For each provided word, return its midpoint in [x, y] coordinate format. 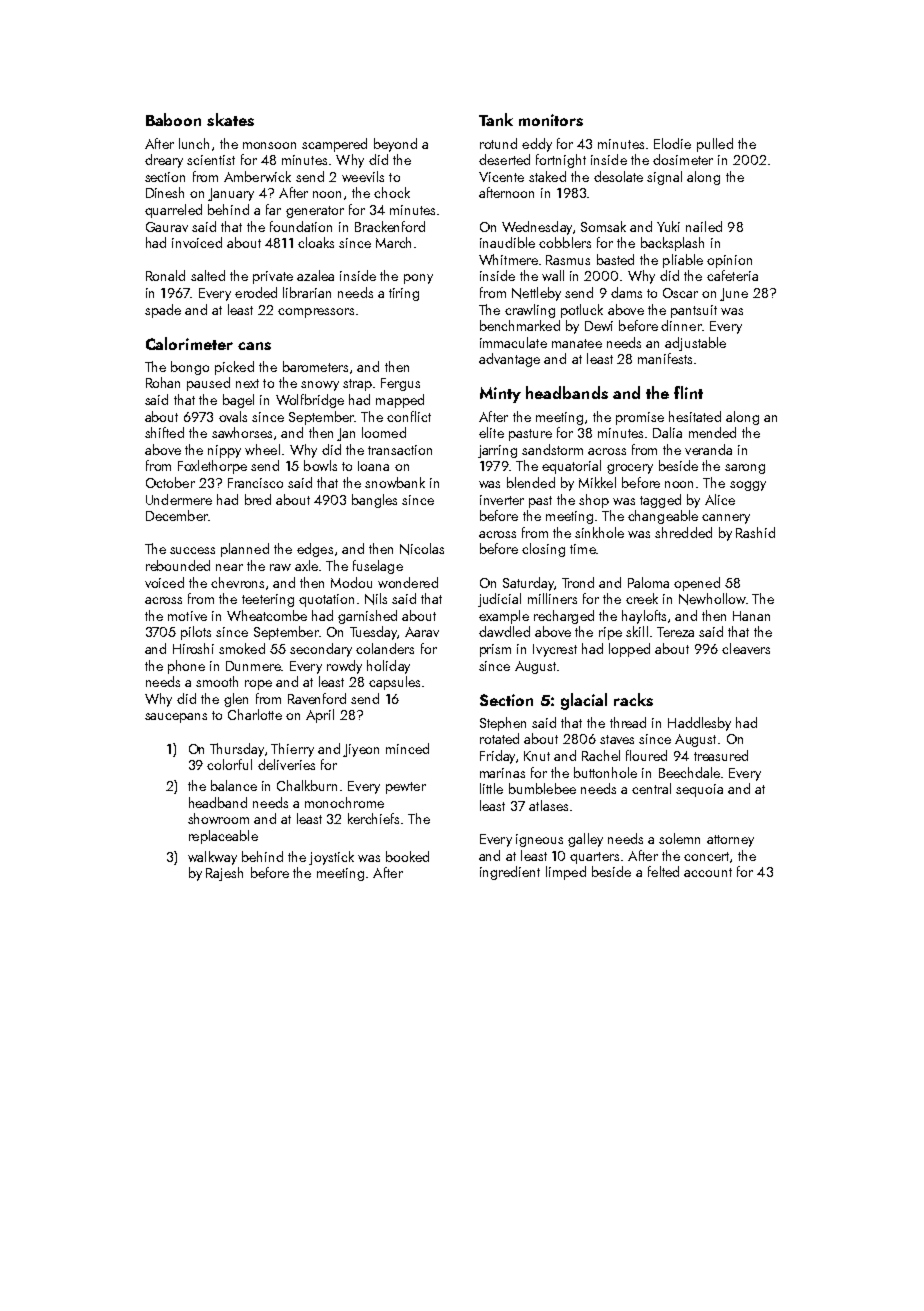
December [177, 515]
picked [234, 368]
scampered [334, 145]
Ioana [373, 466]
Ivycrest [555, 650]
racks [633, 699]
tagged [660, 501]
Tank [496, 119]
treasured [721, 755]
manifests [665, 358]
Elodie [672, 143]
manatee [577, 343]
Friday [497, 757]
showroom [218, 818]
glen [236, 700]
